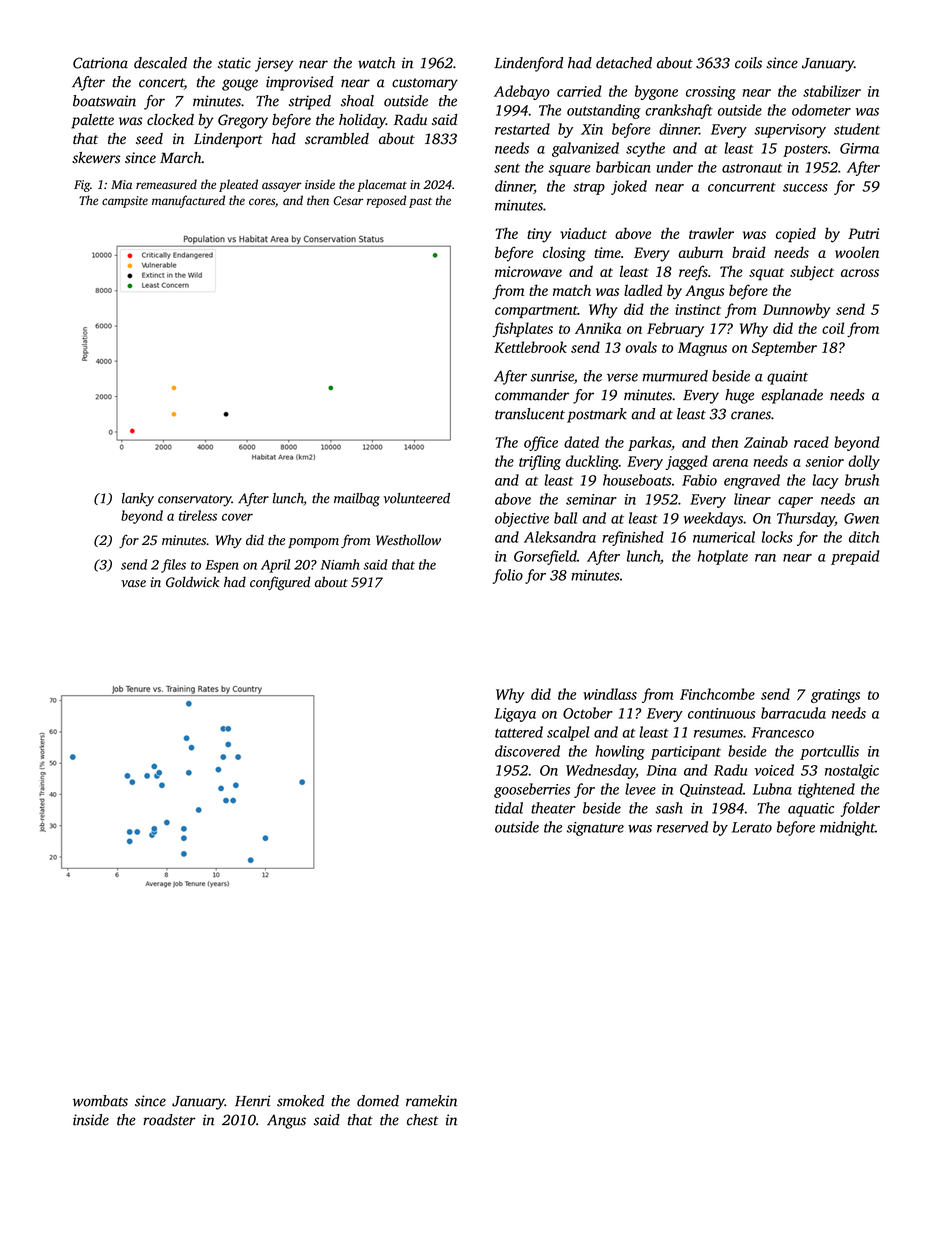 This page has width=952, height=1233. I want to click on remeasured, so click(166, 184).
